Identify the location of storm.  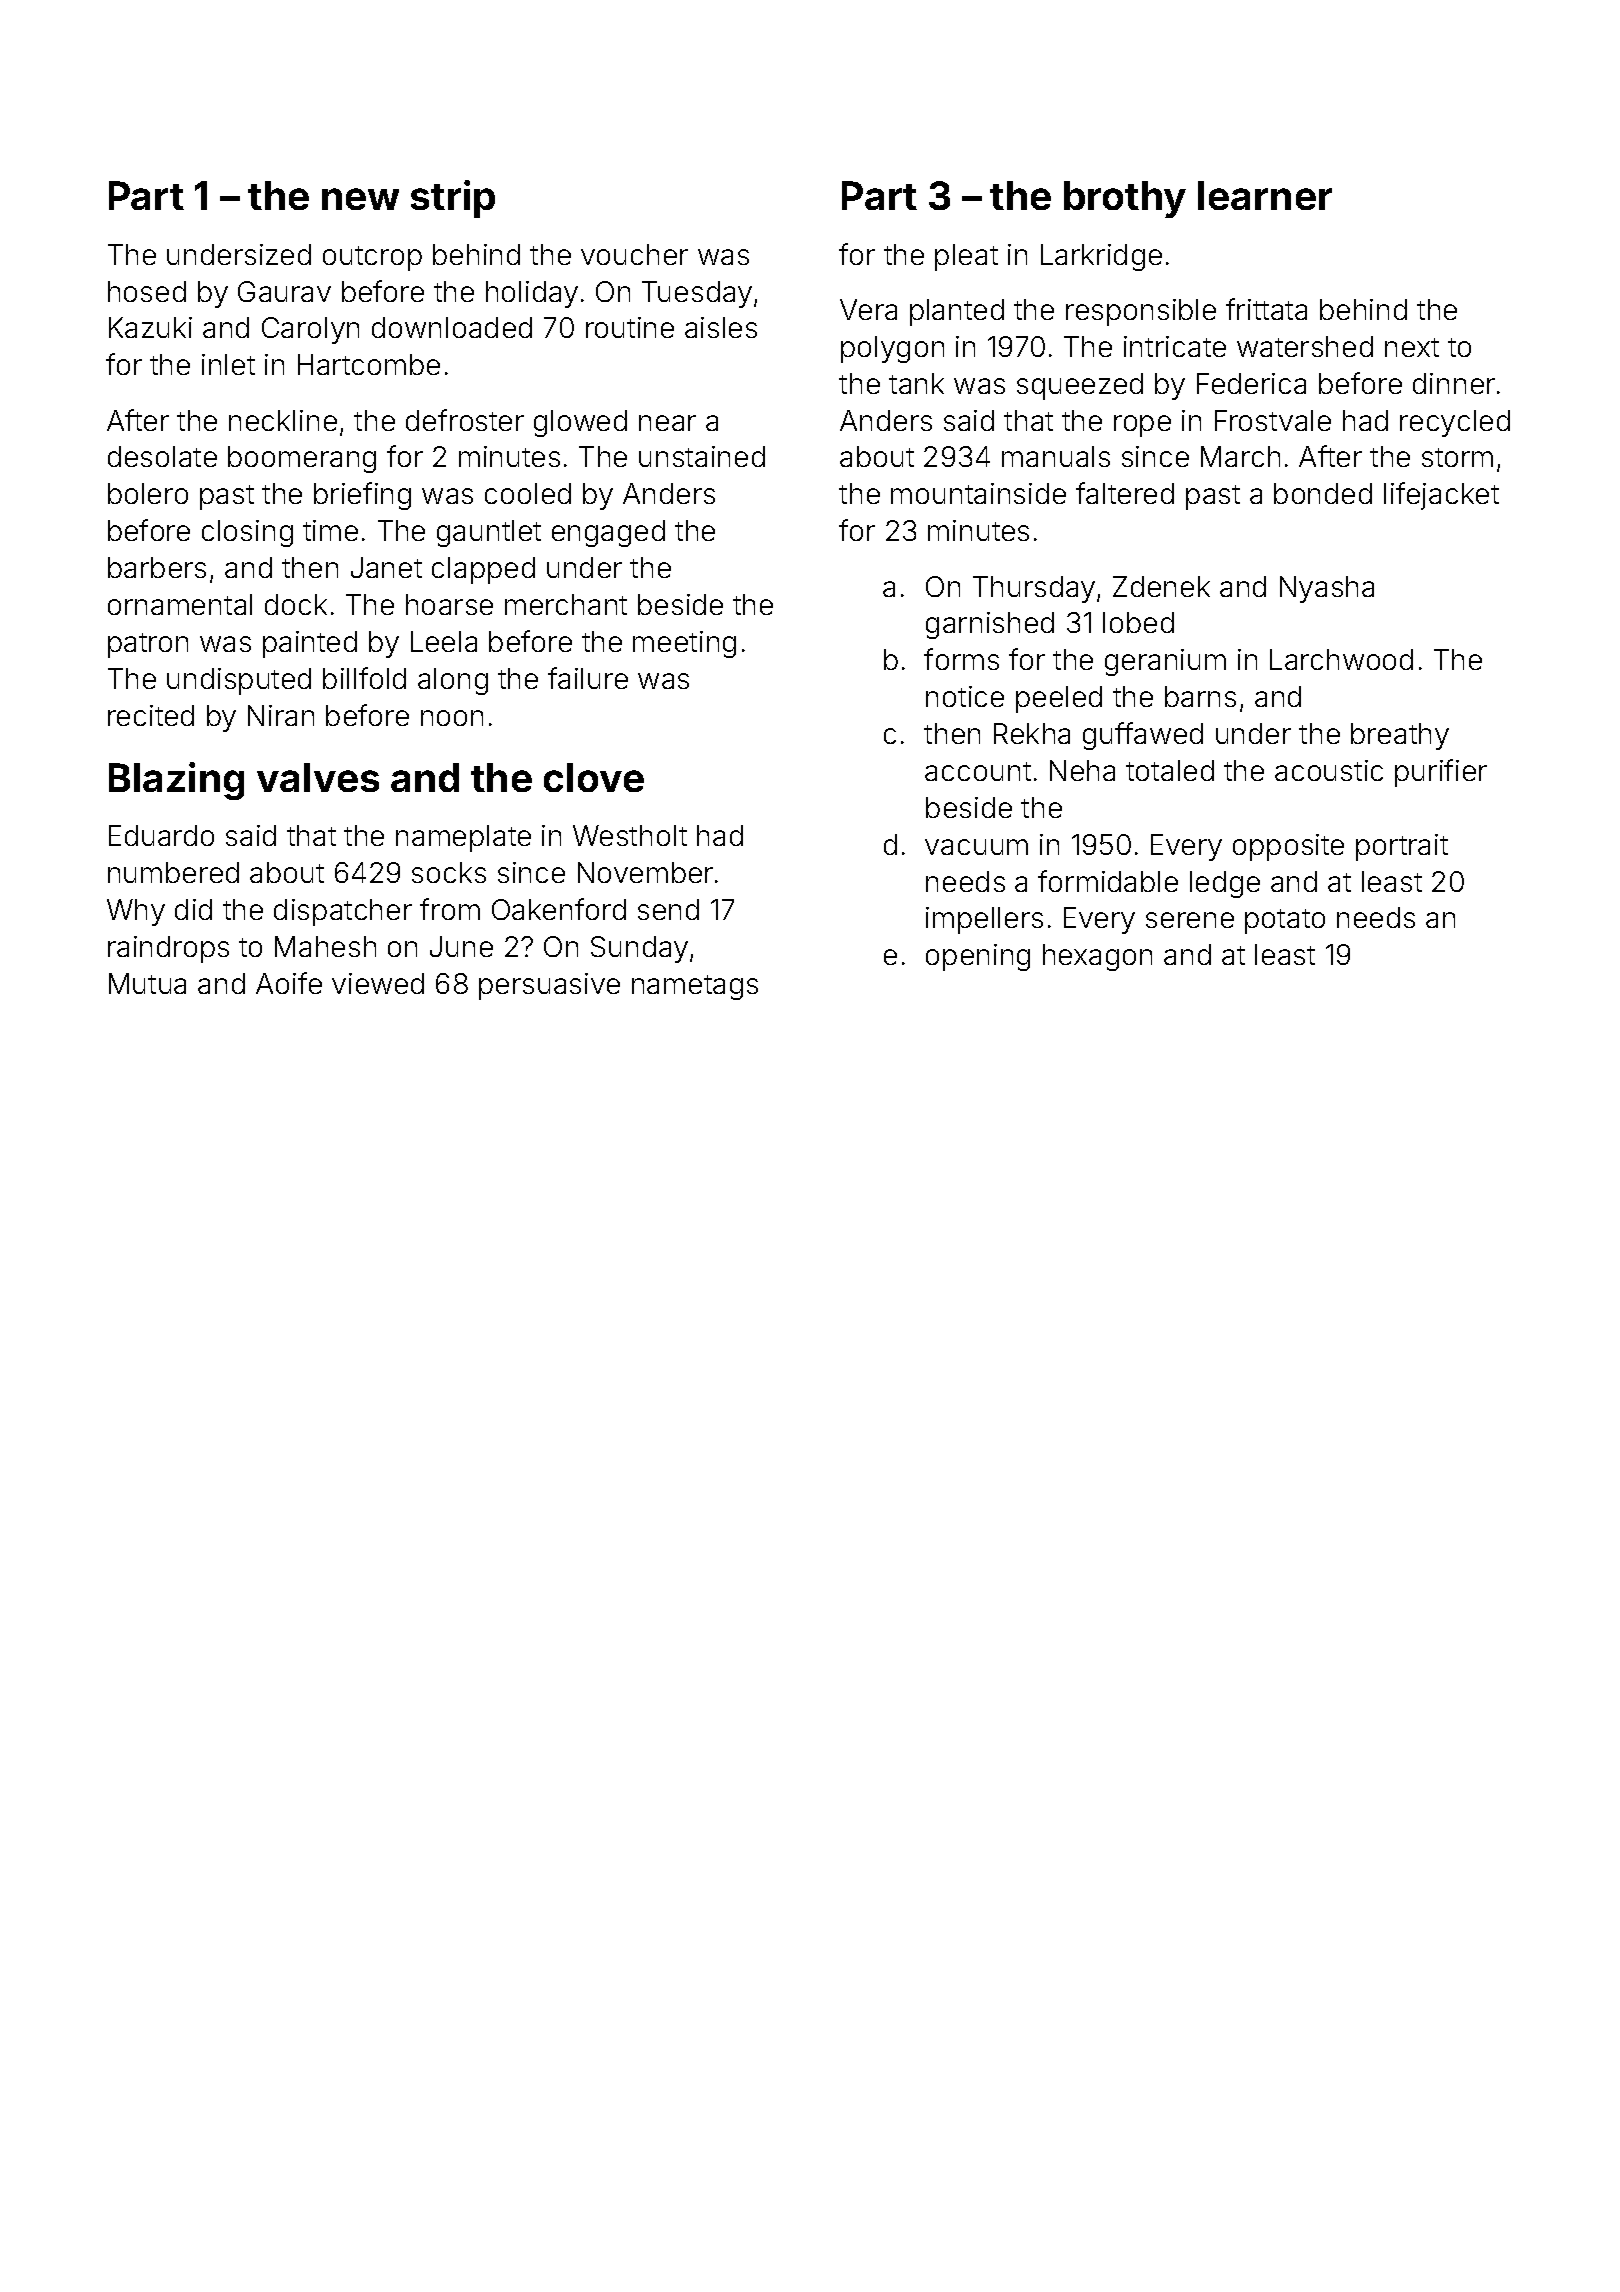
(1457, 457).
